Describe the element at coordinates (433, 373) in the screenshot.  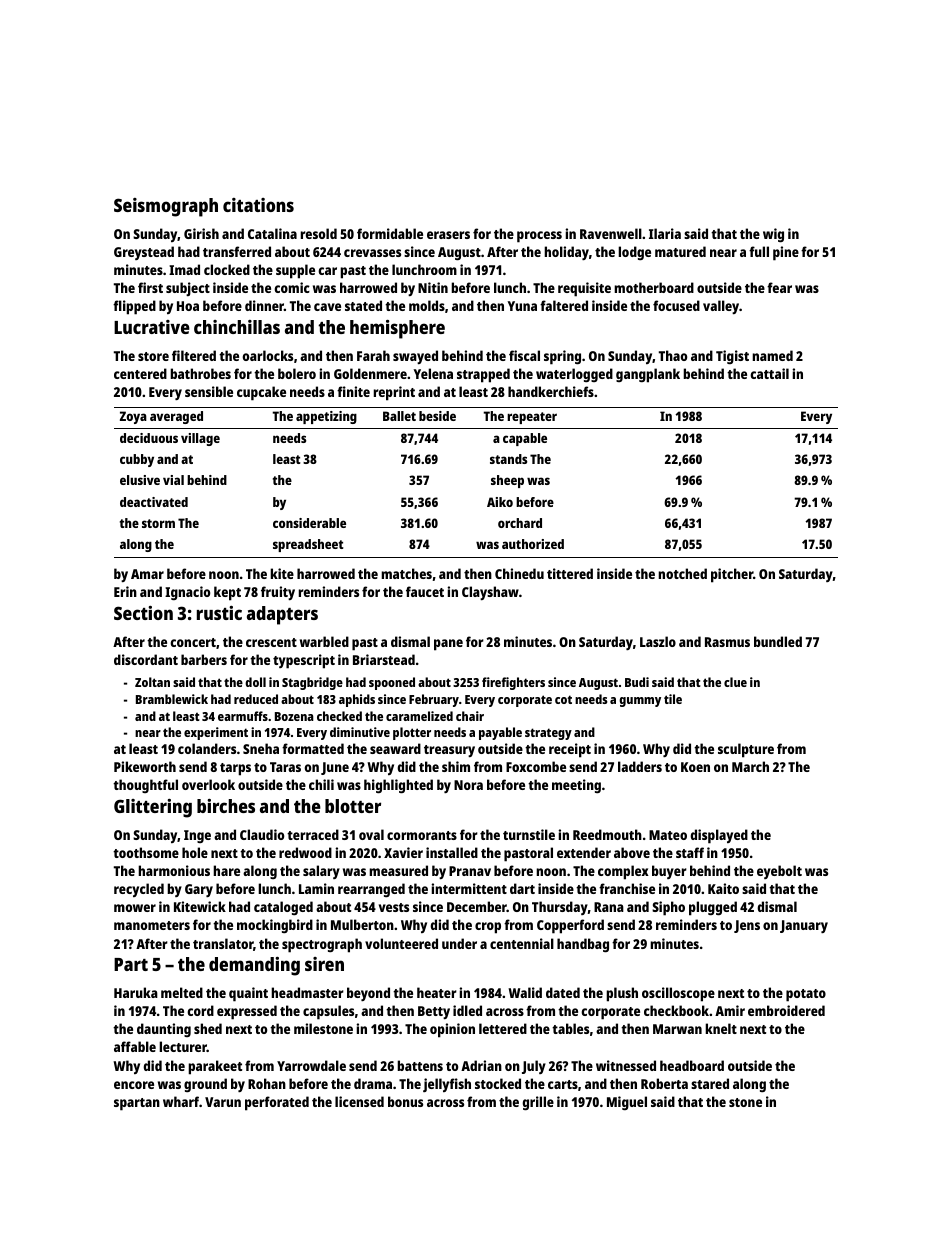
I see `Yelena` at that location.
